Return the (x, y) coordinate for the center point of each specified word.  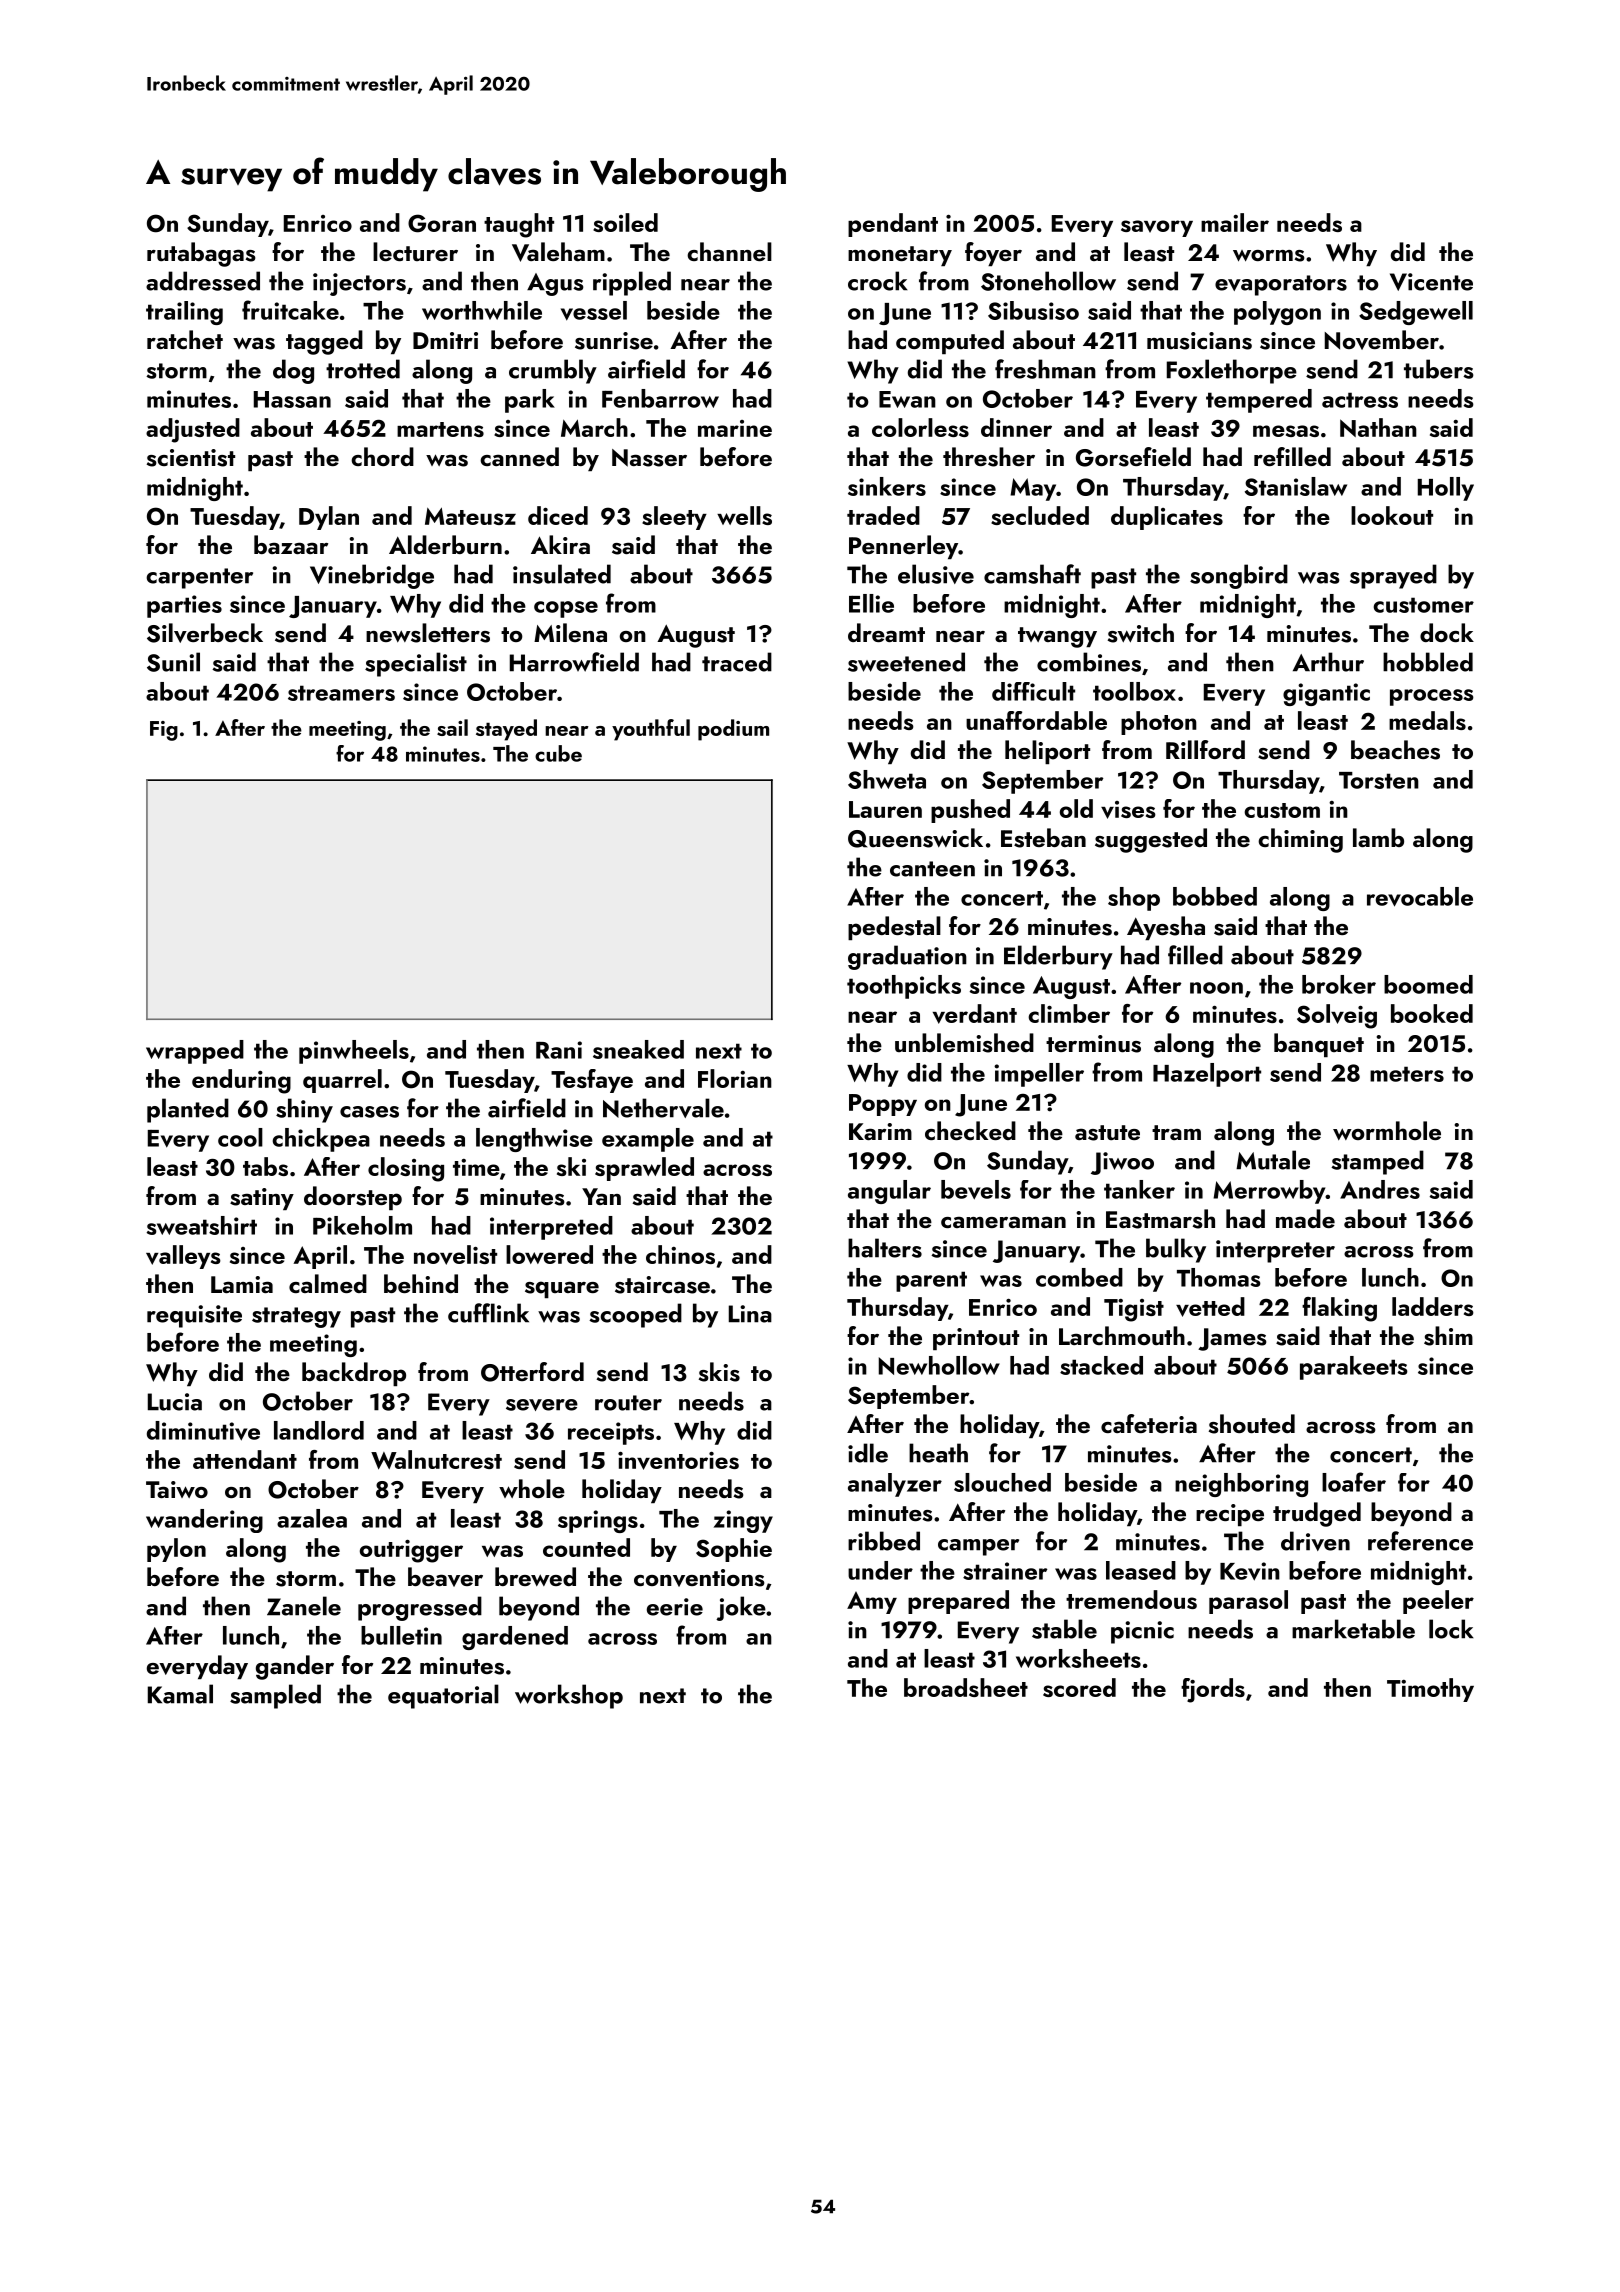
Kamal (180, 1694)
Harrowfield (574, 662)
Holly (1446, 489)
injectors (359, 284)
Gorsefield (1133, 457)
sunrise (614, 341)
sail (452, 727)
